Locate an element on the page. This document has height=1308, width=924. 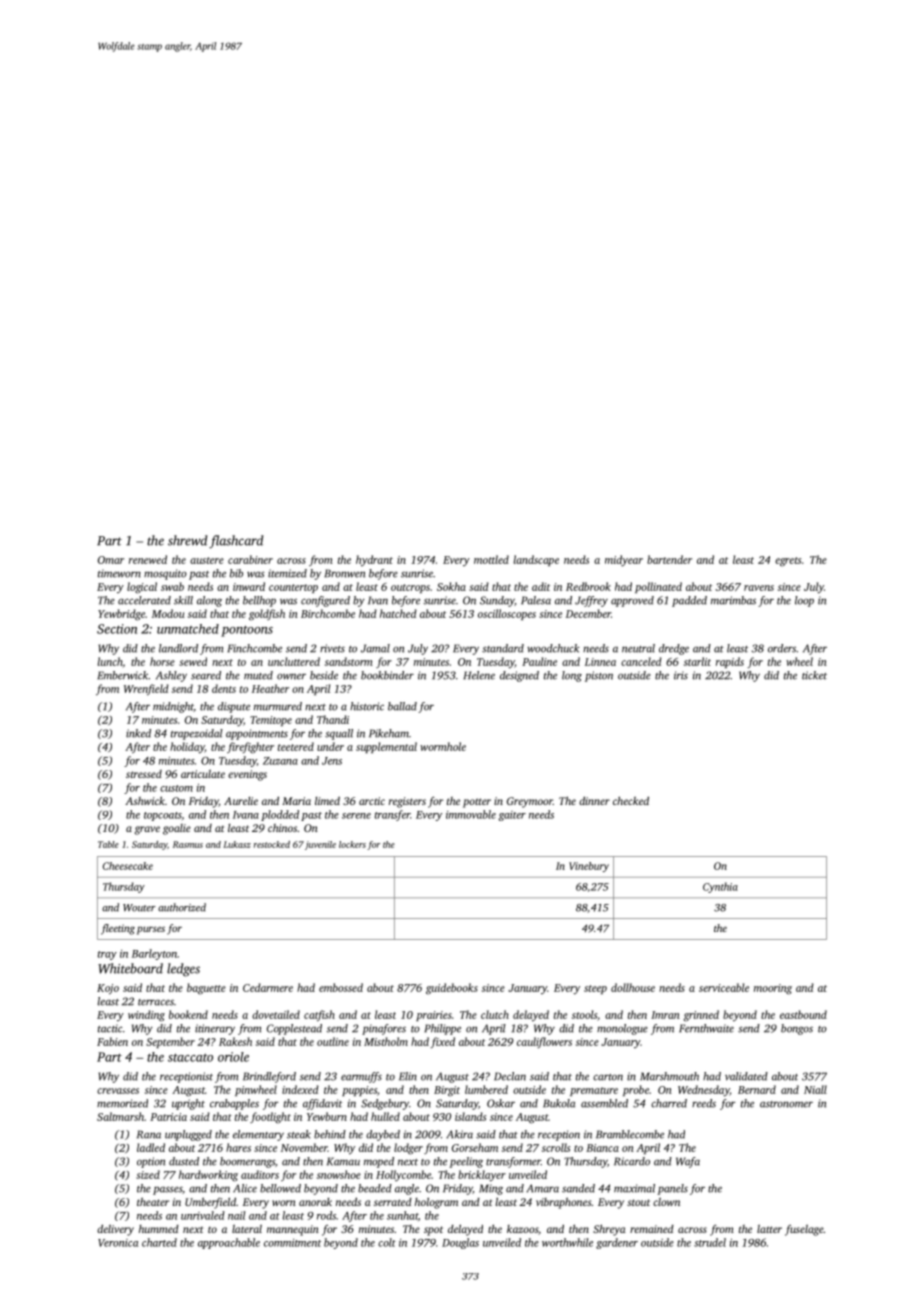
flashcard is located at coordinates (236, 542).
